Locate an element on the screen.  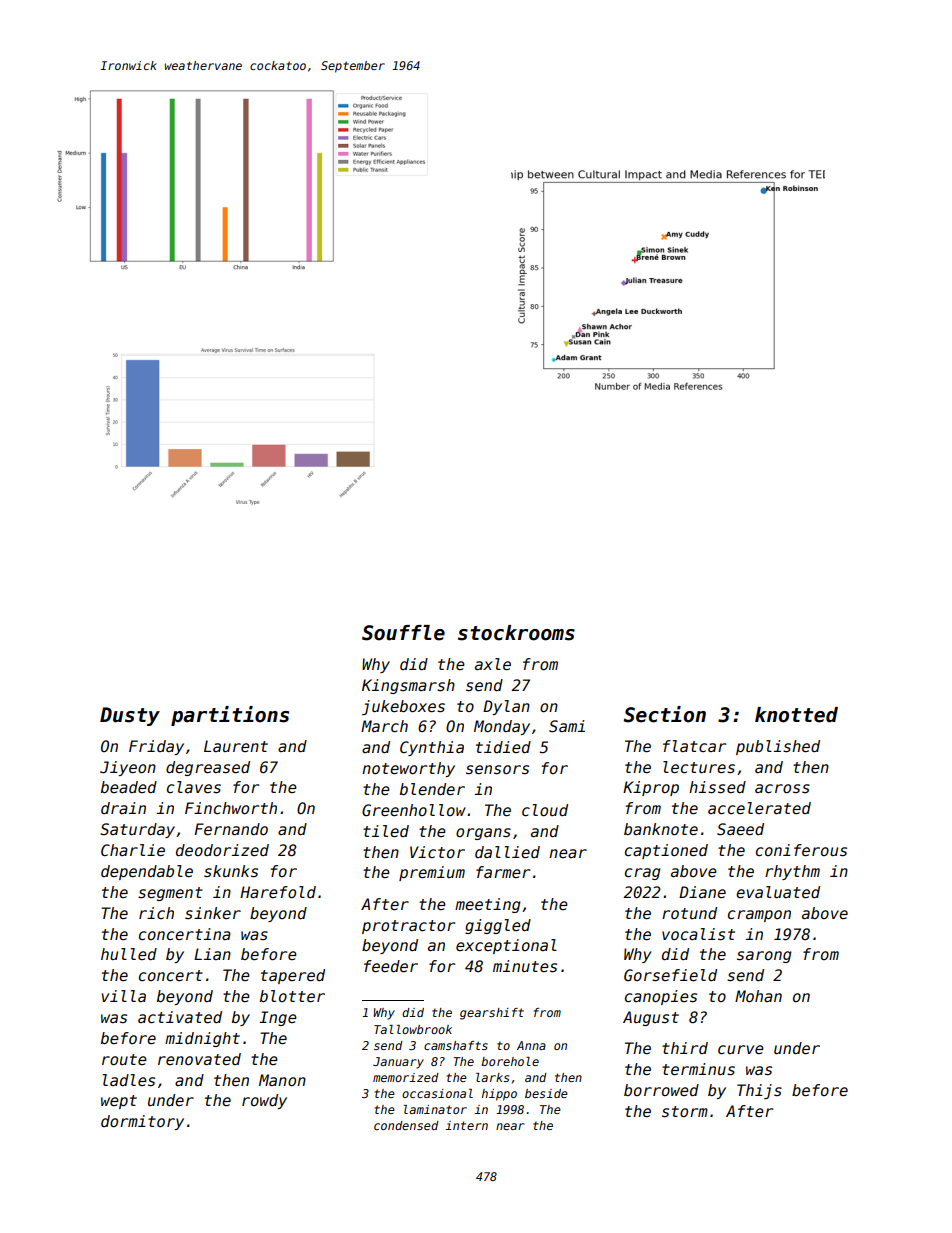
cloud is located at coordinates (545, 810).
